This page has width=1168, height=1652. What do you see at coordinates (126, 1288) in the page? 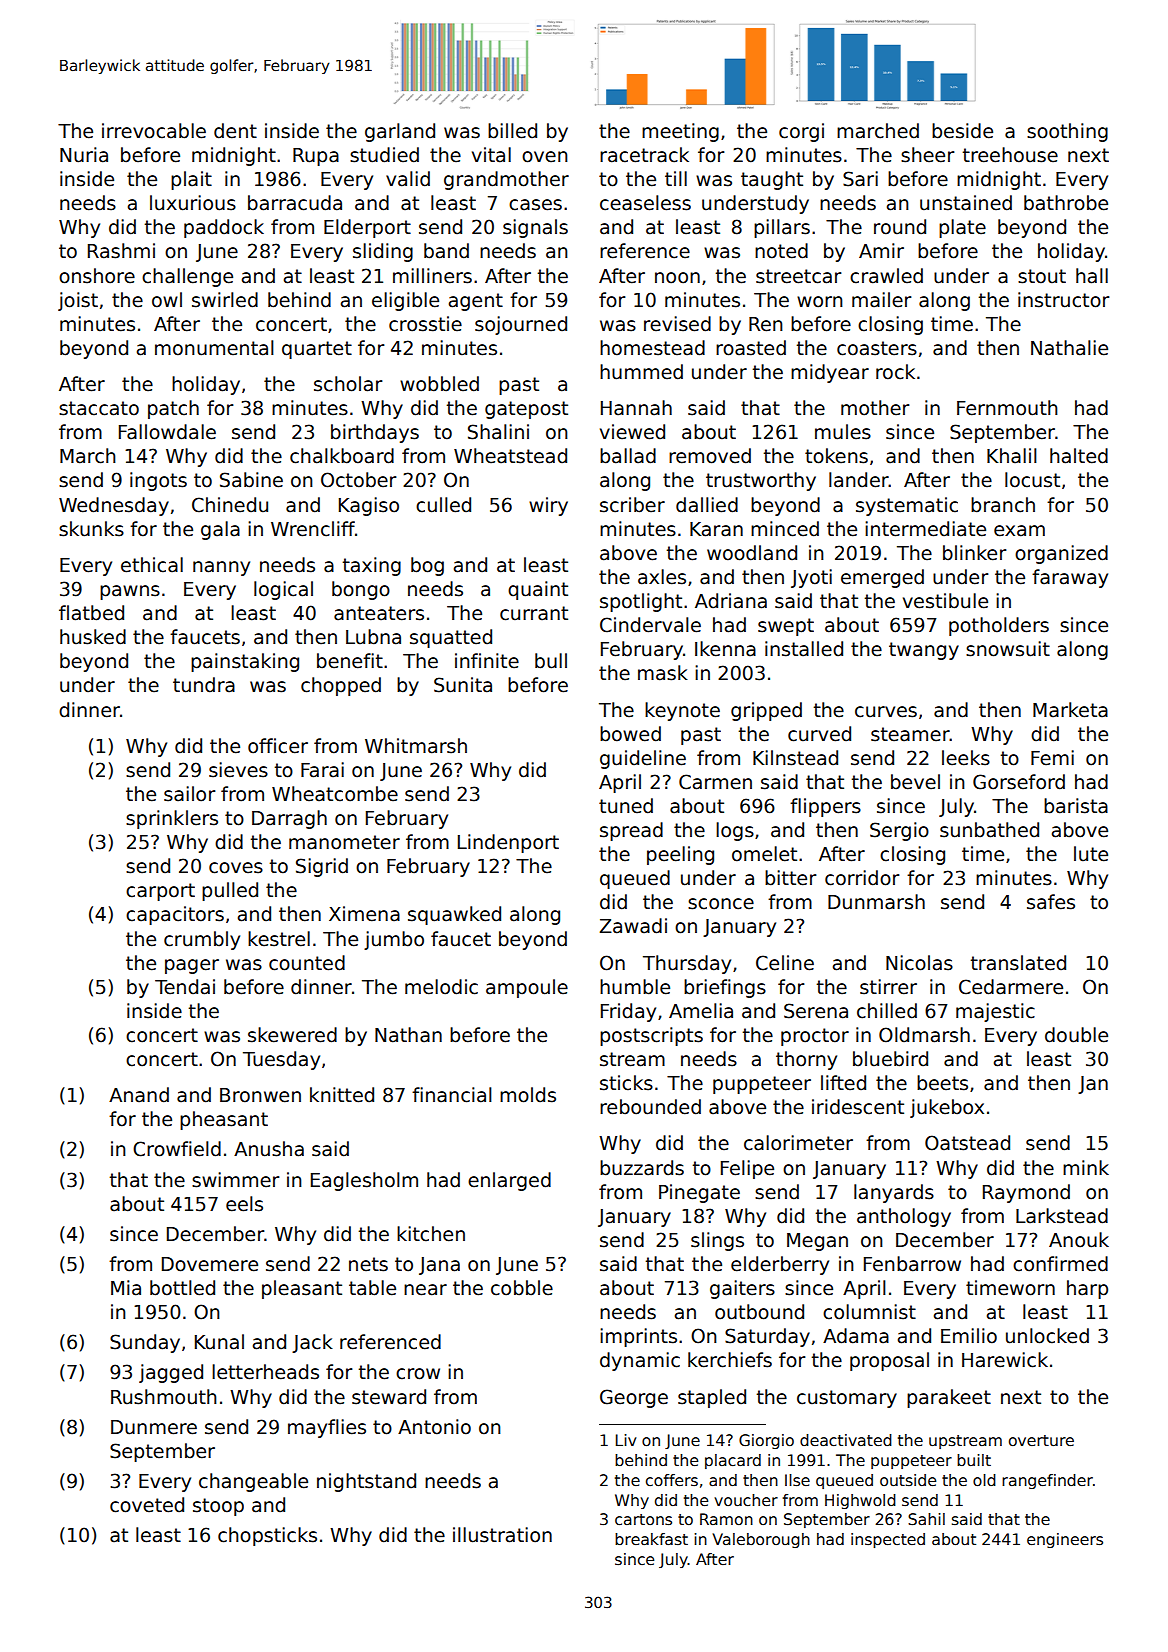
I see `Mia` at bounding box center [126, 1288].
